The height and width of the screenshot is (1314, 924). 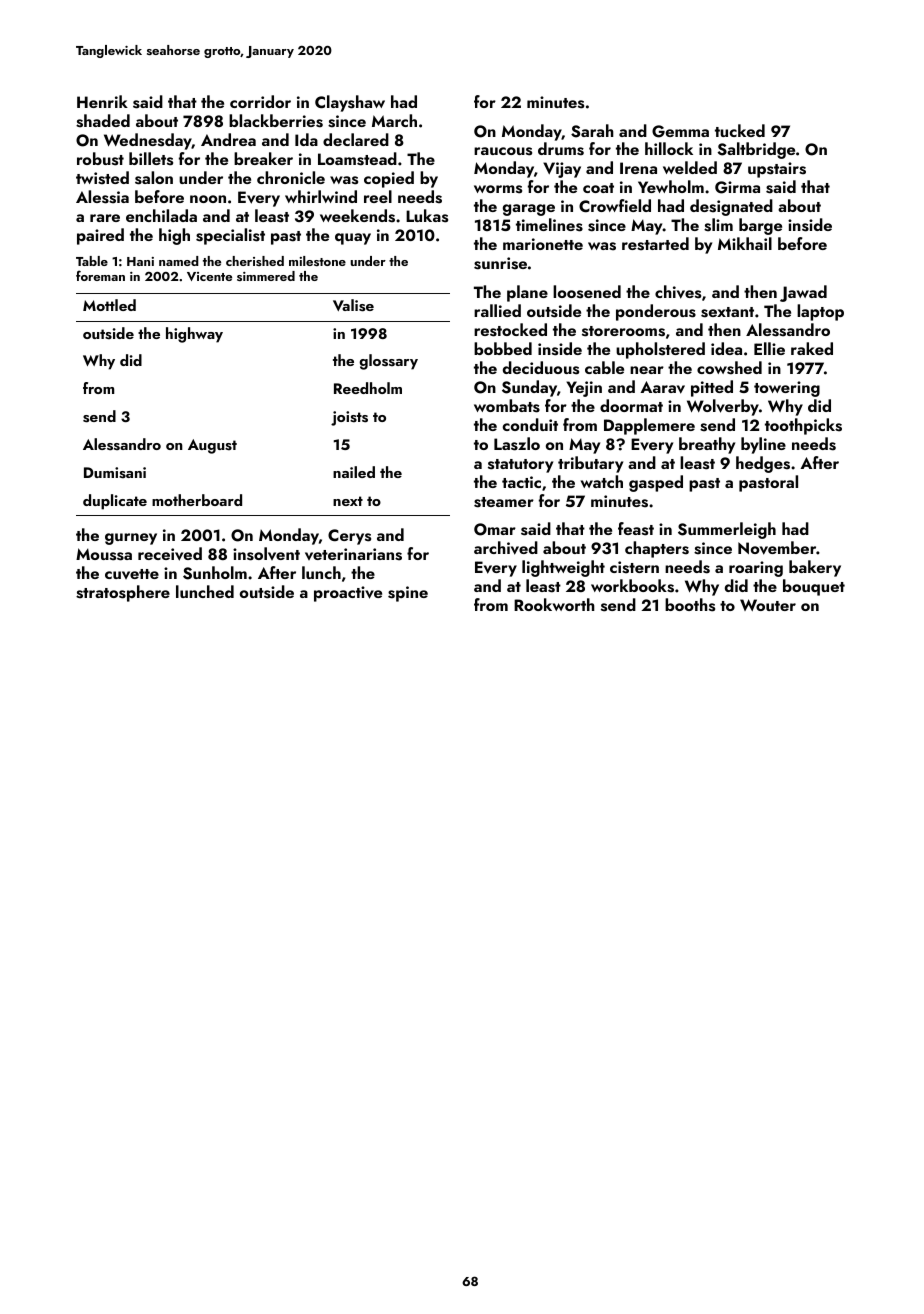 I want to click on Rookworth, so click(x=554, y=604).
